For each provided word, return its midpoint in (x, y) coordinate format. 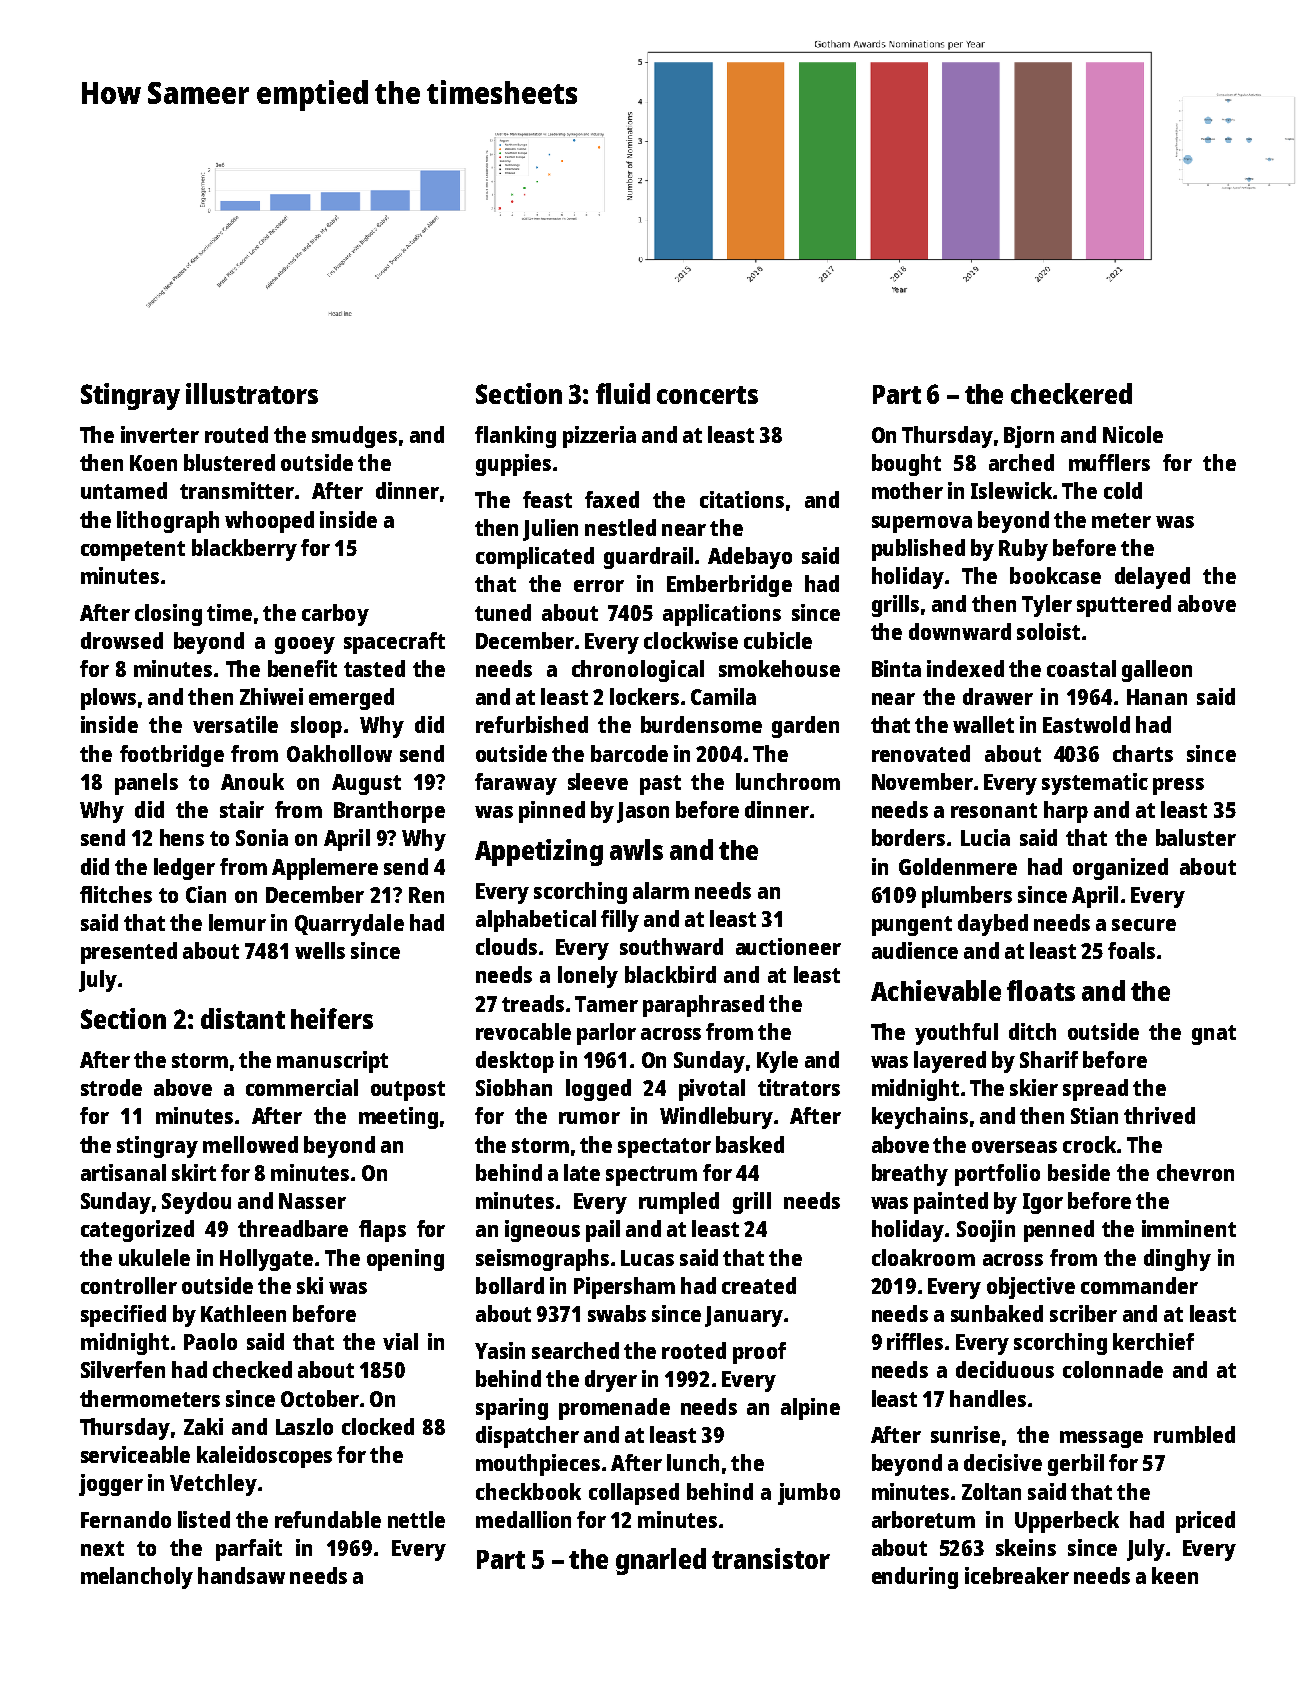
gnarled (661, 1561)
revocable (523, 1031)
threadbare (293, 1228)
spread (1095, 1090)
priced (1205, 1522)
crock (1089, 1144)
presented (129, 953)
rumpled (679, 1203)
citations (742, 499)
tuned (503, 612)
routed (236, 434)
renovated (921, 753)
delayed (1152, 578)
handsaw (241, 1575)
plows (108, 699)
